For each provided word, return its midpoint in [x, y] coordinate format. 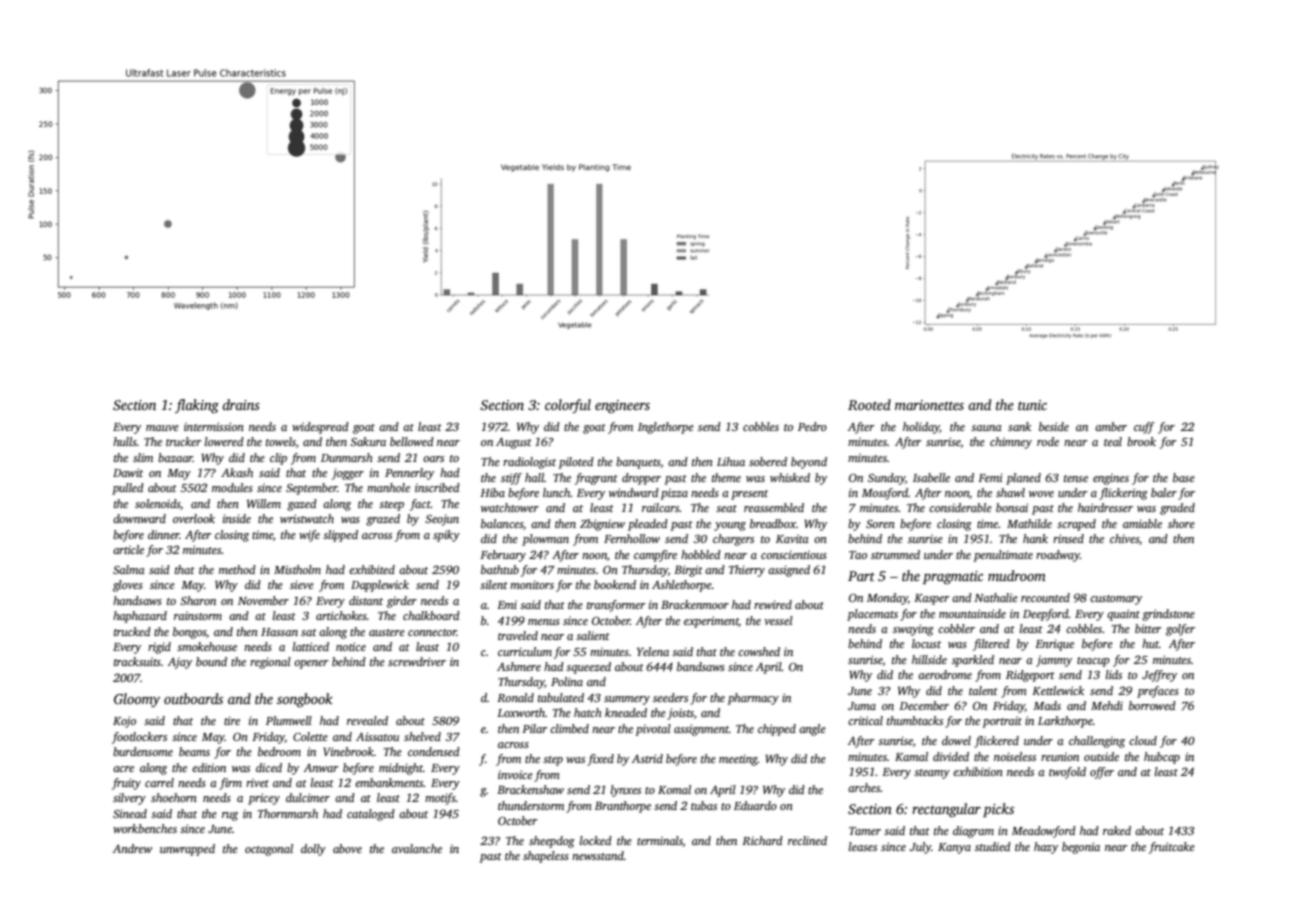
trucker [183, 441]
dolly [313, 850]
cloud [1143, 740]
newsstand [598, 855]
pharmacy [753, 699]
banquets [638, 463]
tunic [1032, 405]
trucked [132, 631]
